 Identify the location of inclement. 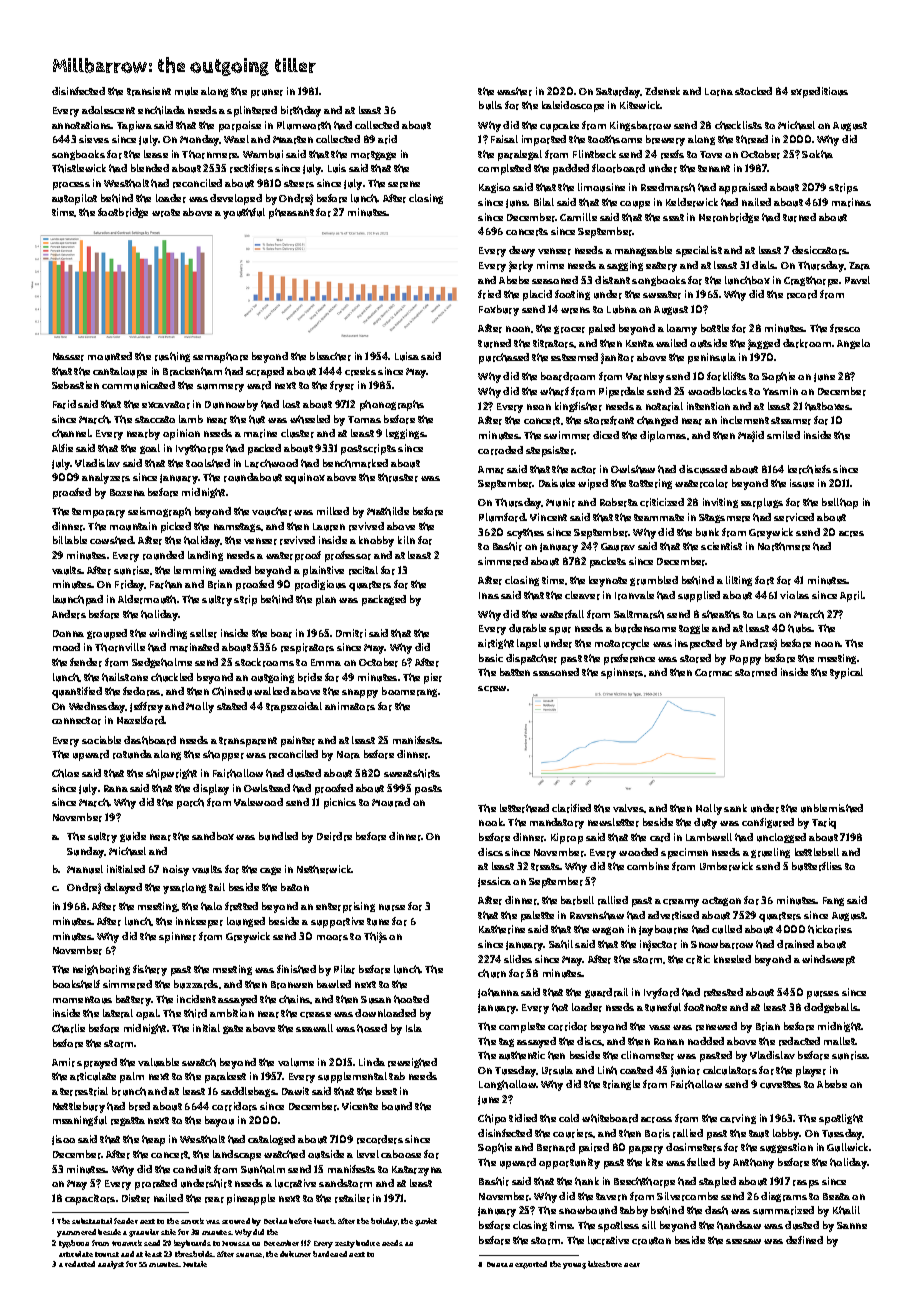
(745, 420).
